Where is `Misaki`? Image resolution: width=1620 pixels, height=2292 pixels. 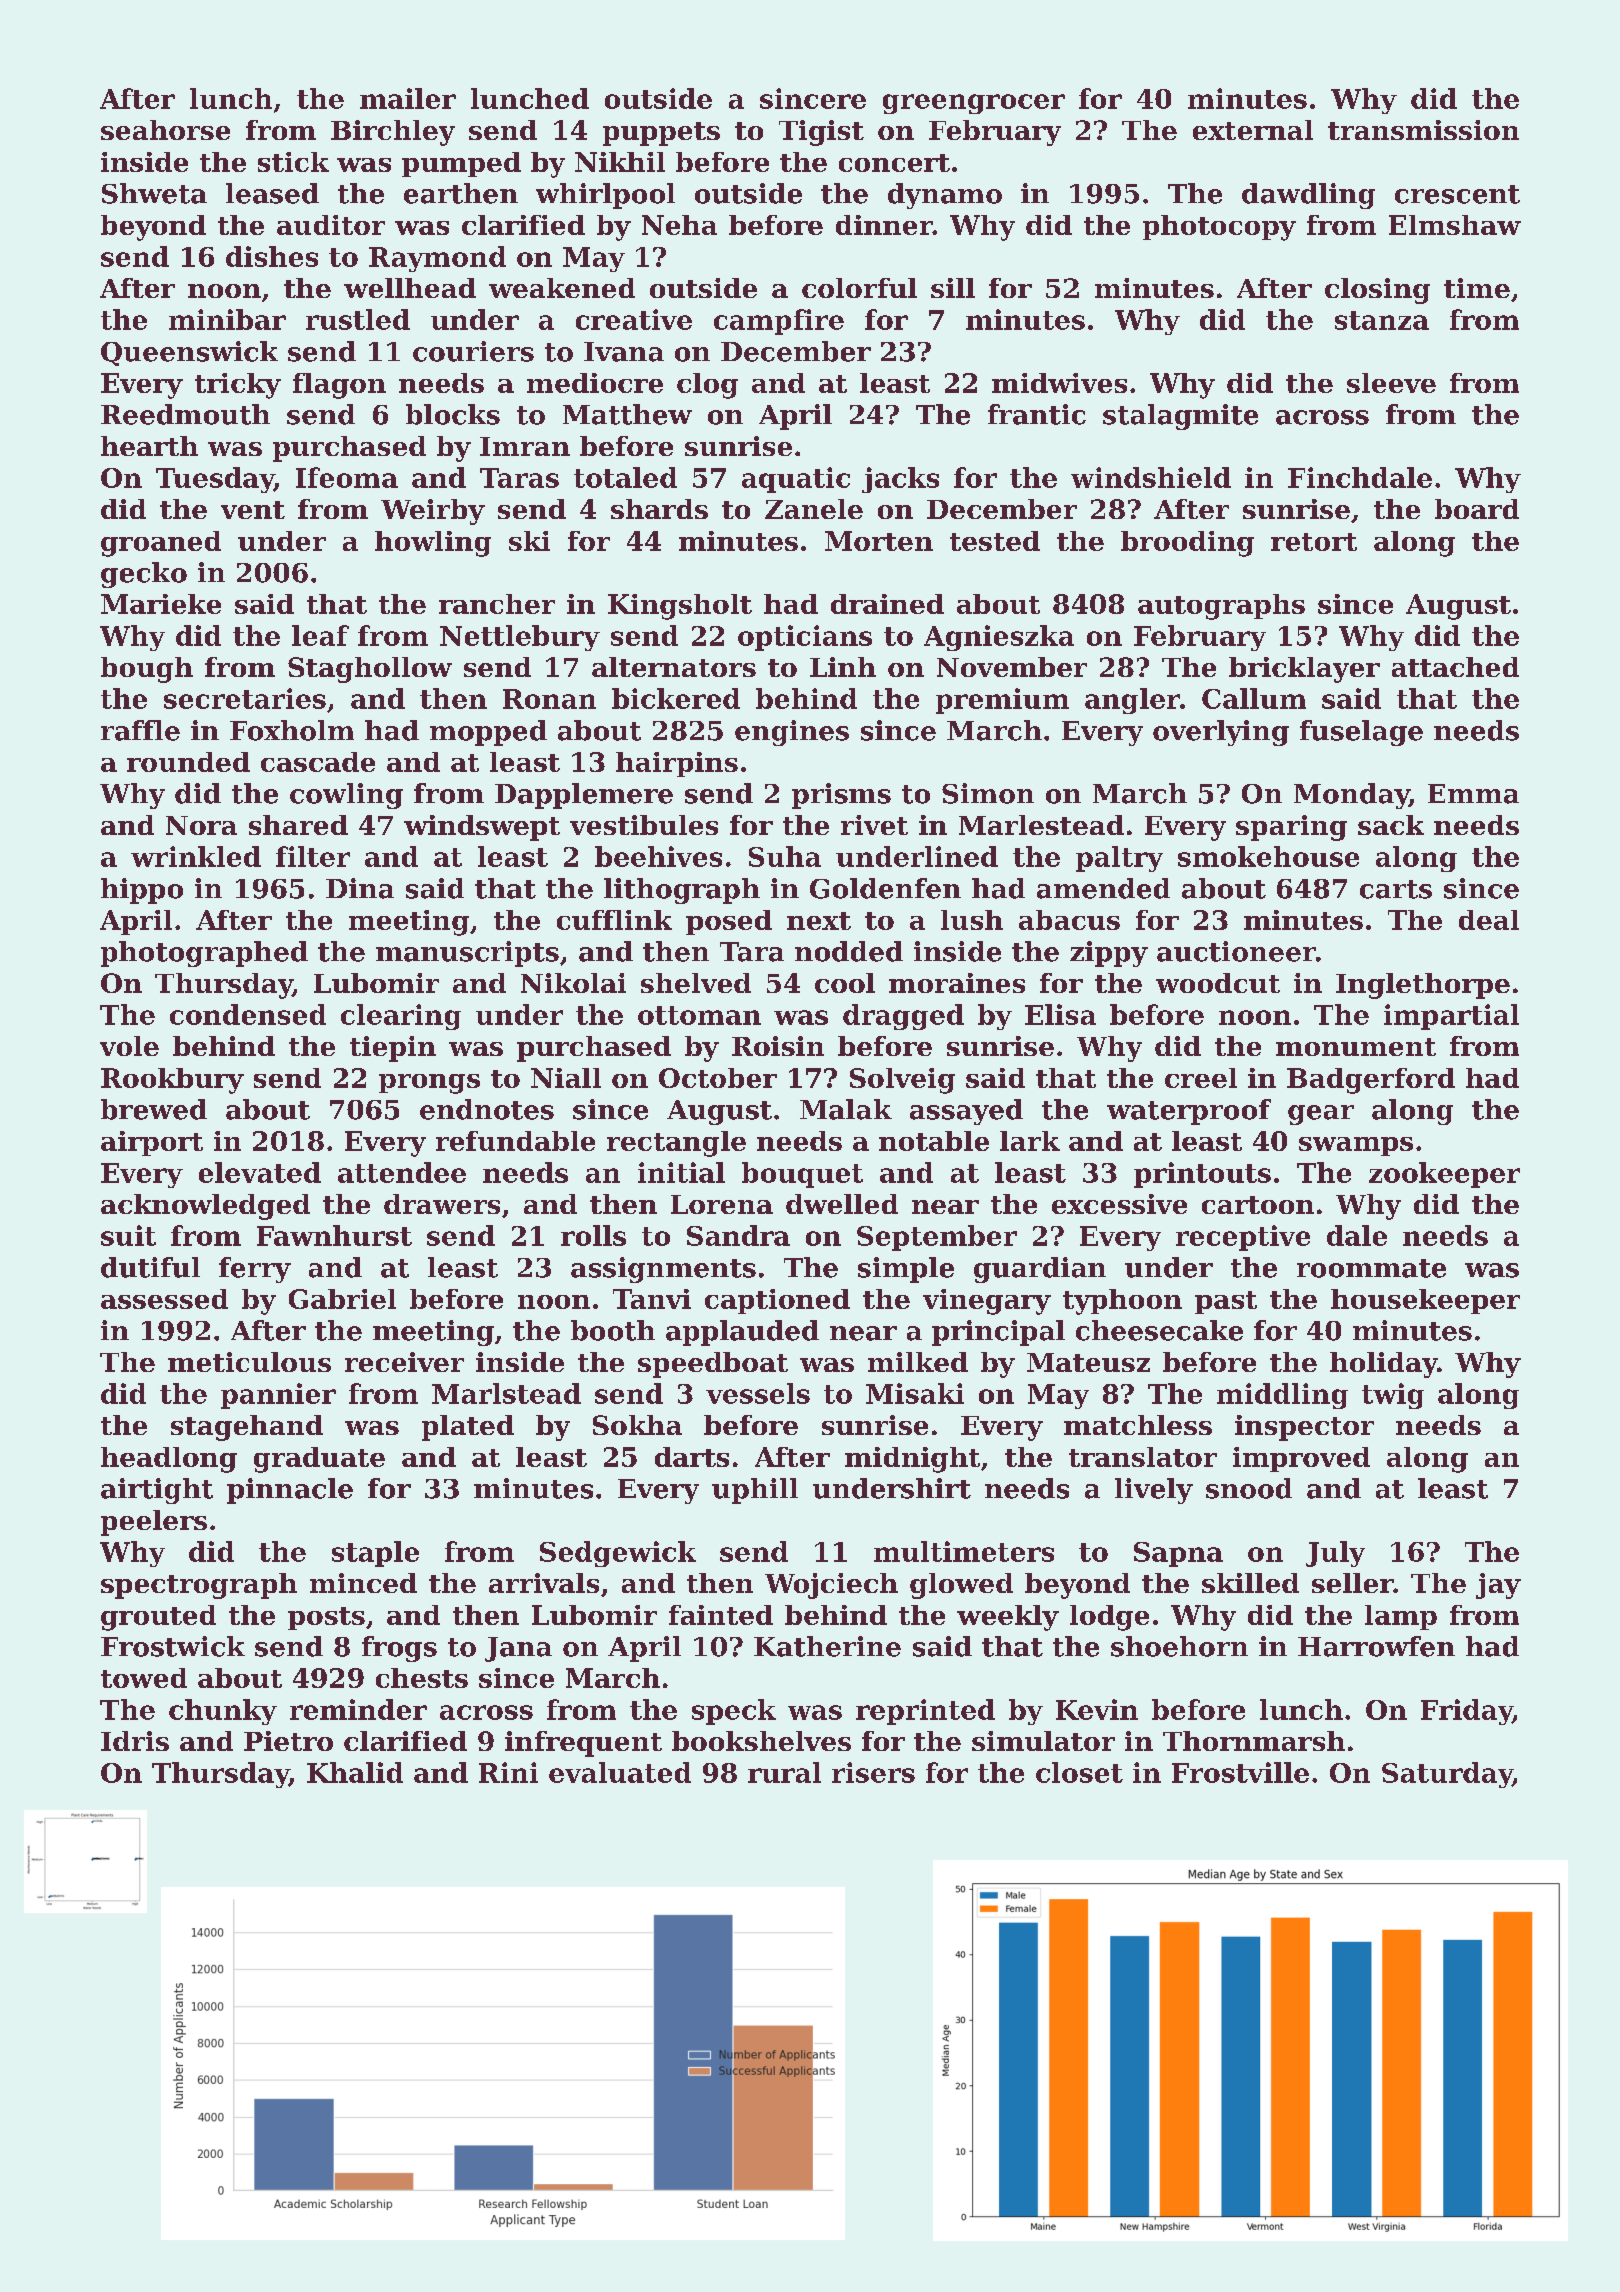
Misaki is located at coordinates (915, 1393).
